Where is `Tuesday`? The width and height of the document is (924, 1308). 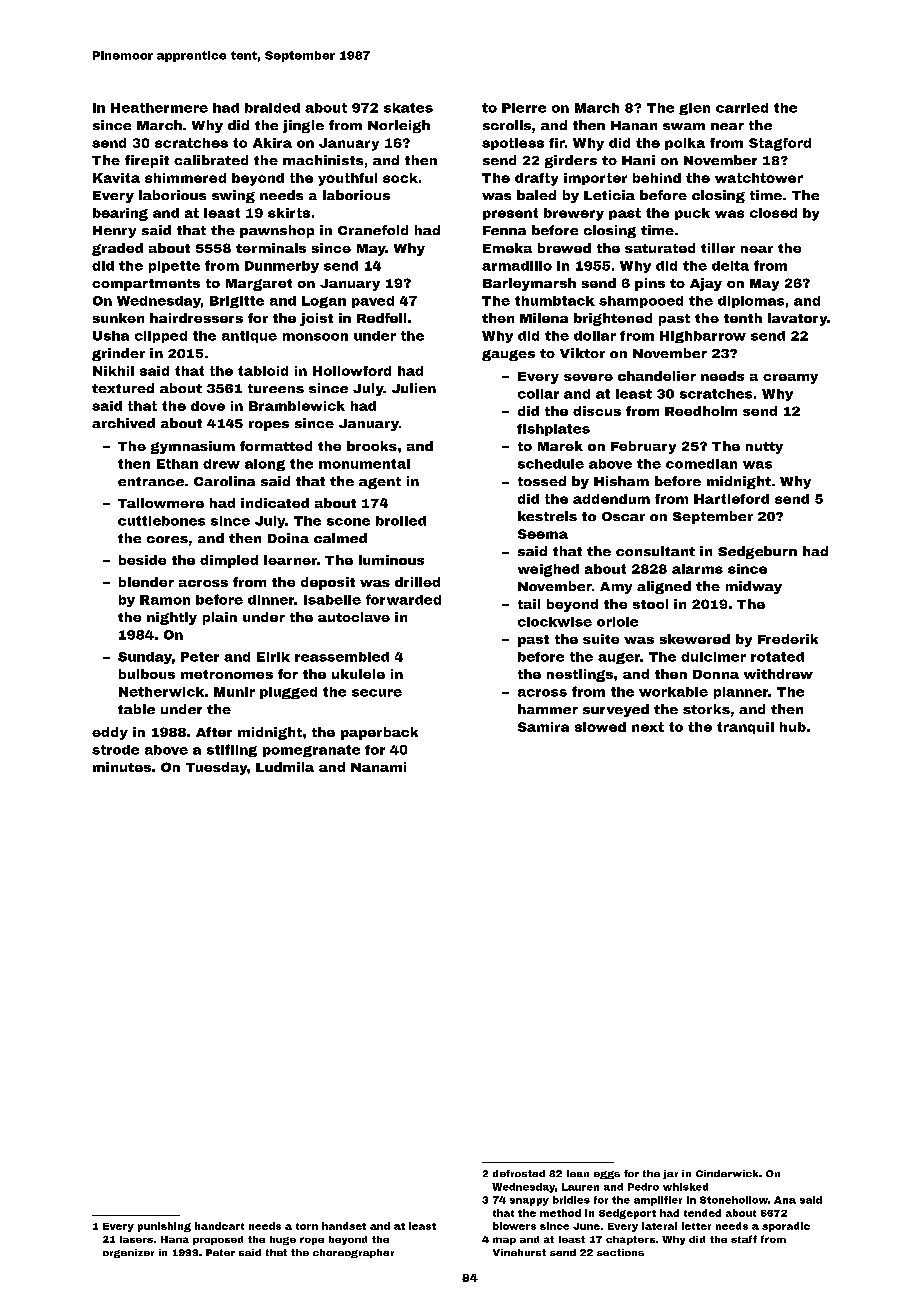
Tuesday is located at coordinates (216, 768).
